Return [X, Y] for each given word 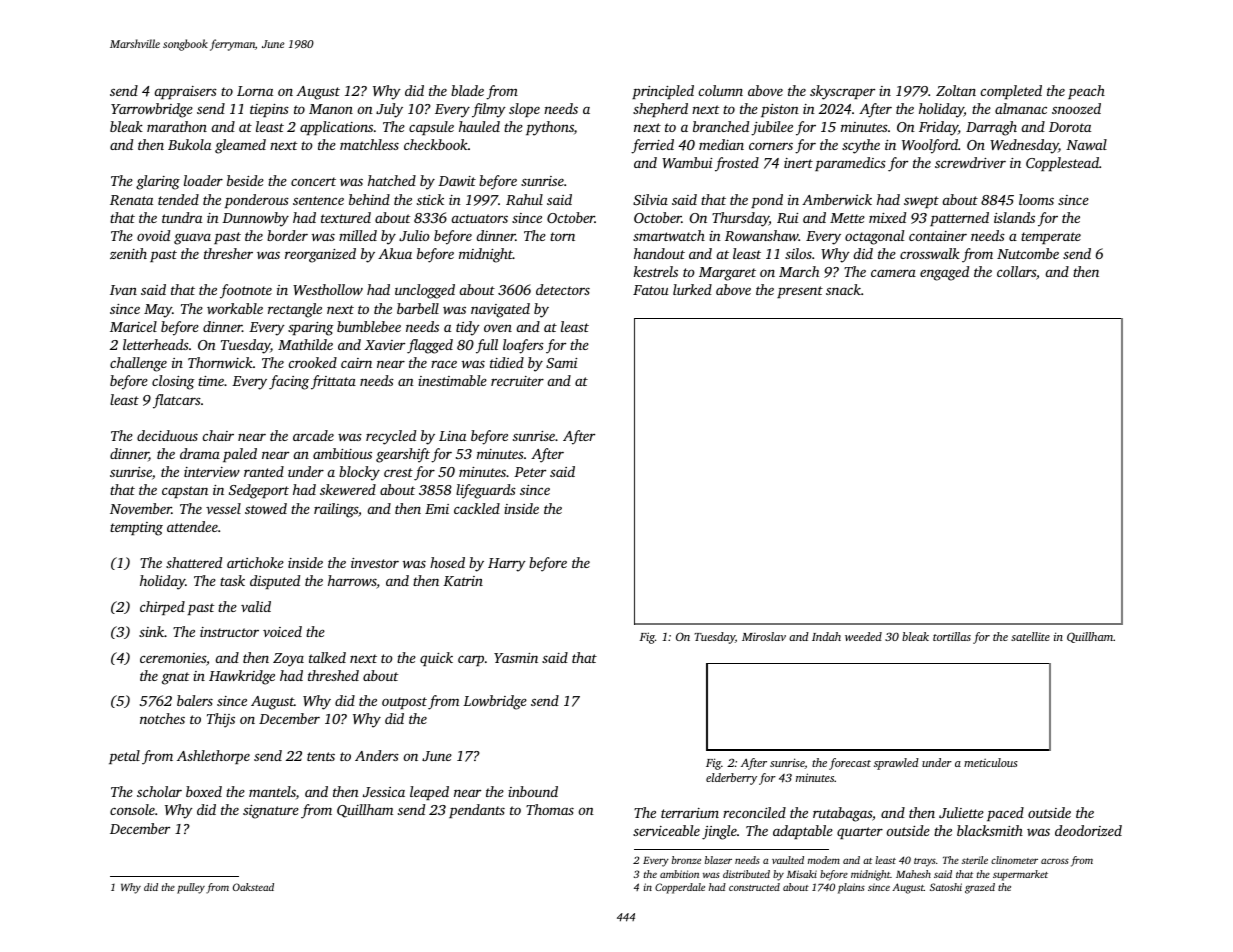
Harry [507, 565]
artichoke [255, 562]
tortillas [952, 636]
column [721, 90]
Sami [561, 363]
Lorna [255, 91]
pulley [191, 888]
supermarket [1020, 875]
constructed [754, 887]
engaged [944, 273]
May [158, 311]
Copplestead [1062, 164]
